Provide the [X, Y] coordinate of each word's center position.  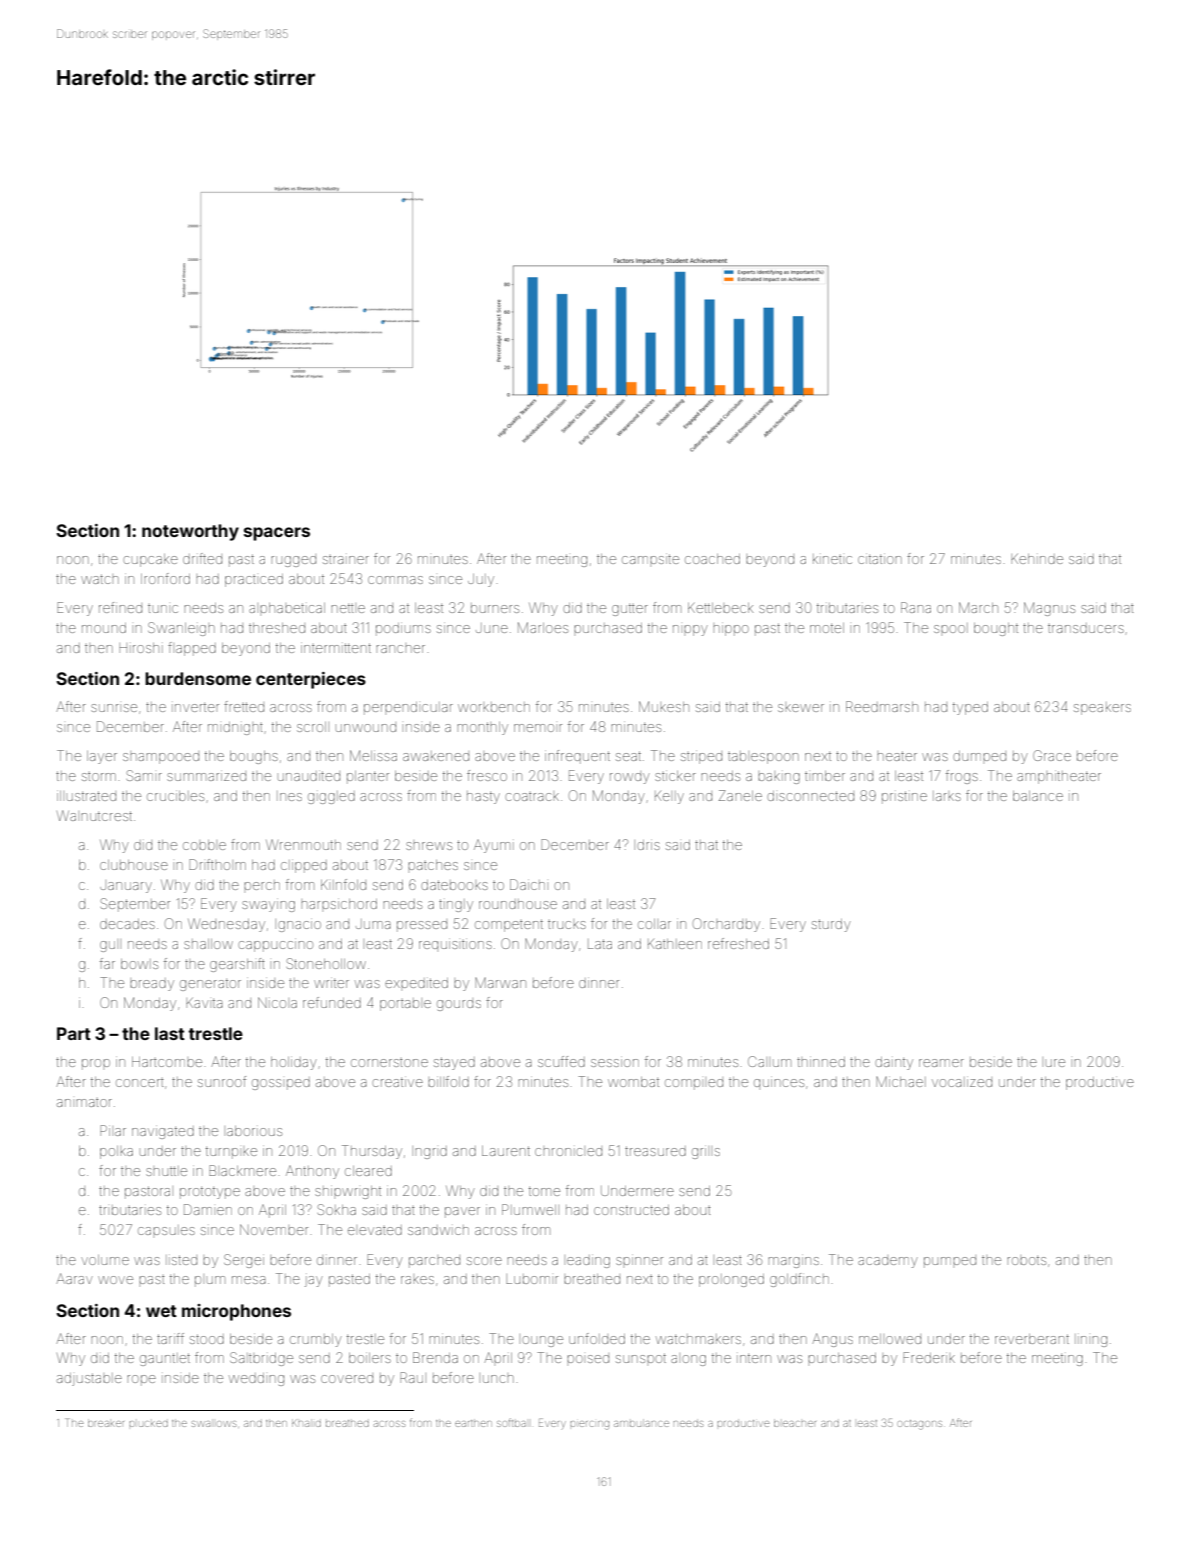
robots [1026, 1260]
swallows [214, 1423]
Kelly [669, 797]
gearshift [237, 965]
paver [462, 1212]
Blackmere [242, 1170]
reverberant [1032, 1339]
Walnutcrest [94, 815]
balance [1038, 796]
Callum [769, 1061]
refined [120, 607]
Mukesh [664, 706]
